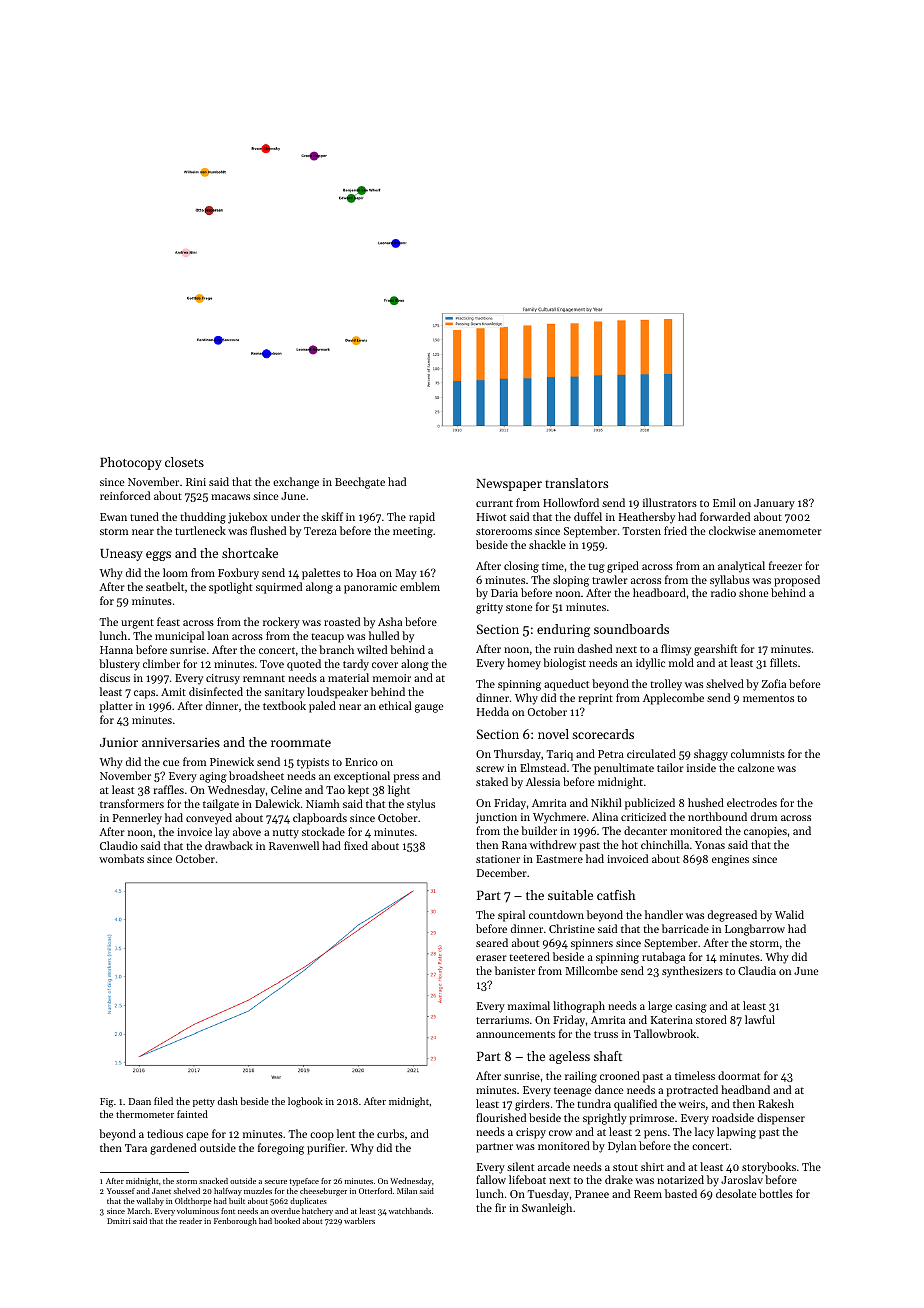 This screenshot has height=1308, width=924. What do you see at coordinates (502, 1020) in the screenshot?
I see `terrariums` at bounding box center [502, 1020].
